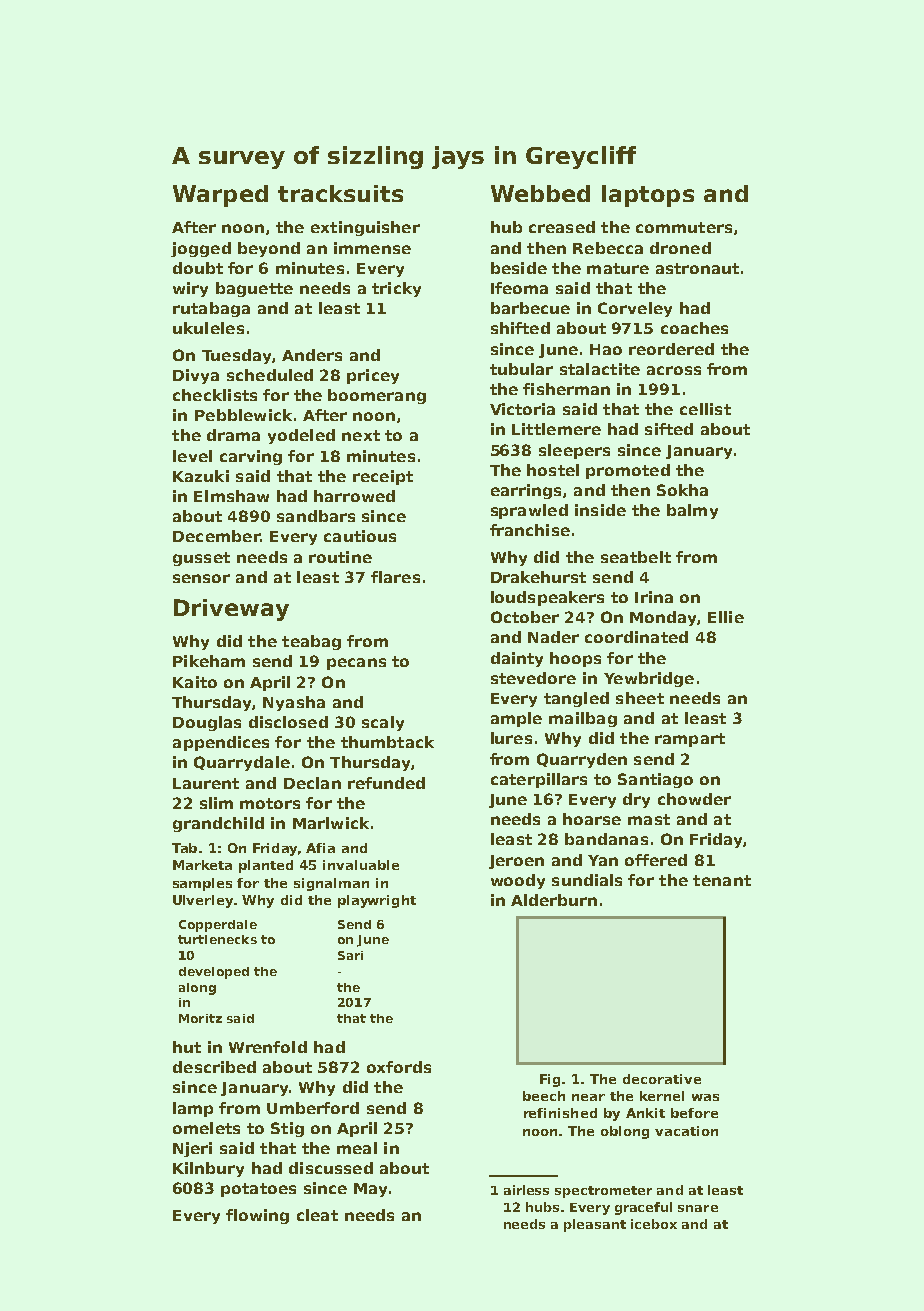 The image size is (924, 1311). Describe the element at coordinates (722, 880) in the screenshot. I see `tenant` at that location.
